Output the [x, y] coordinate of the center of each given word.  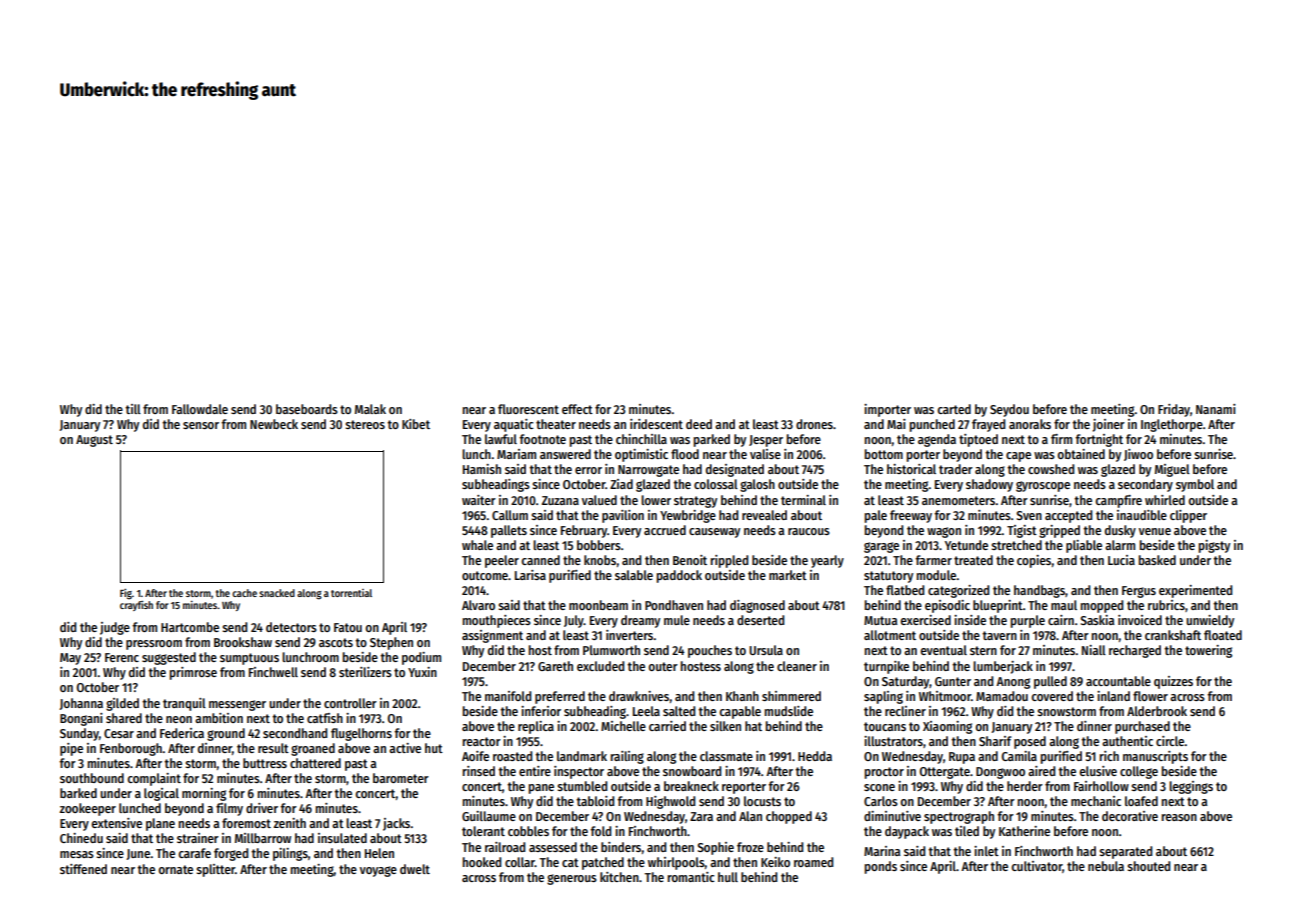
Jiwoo [1138, 455]
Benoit [690, 560]
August [94, 441]
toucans [885, 726]
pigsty [1214, 546]
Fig [126, 594]
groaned [313, 749]
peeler [502, 561]
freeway [911, 516]
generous [572, 879]
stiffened [83, 869]
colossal [716, 484]
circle [1170, 741]
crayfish [136, 606]
